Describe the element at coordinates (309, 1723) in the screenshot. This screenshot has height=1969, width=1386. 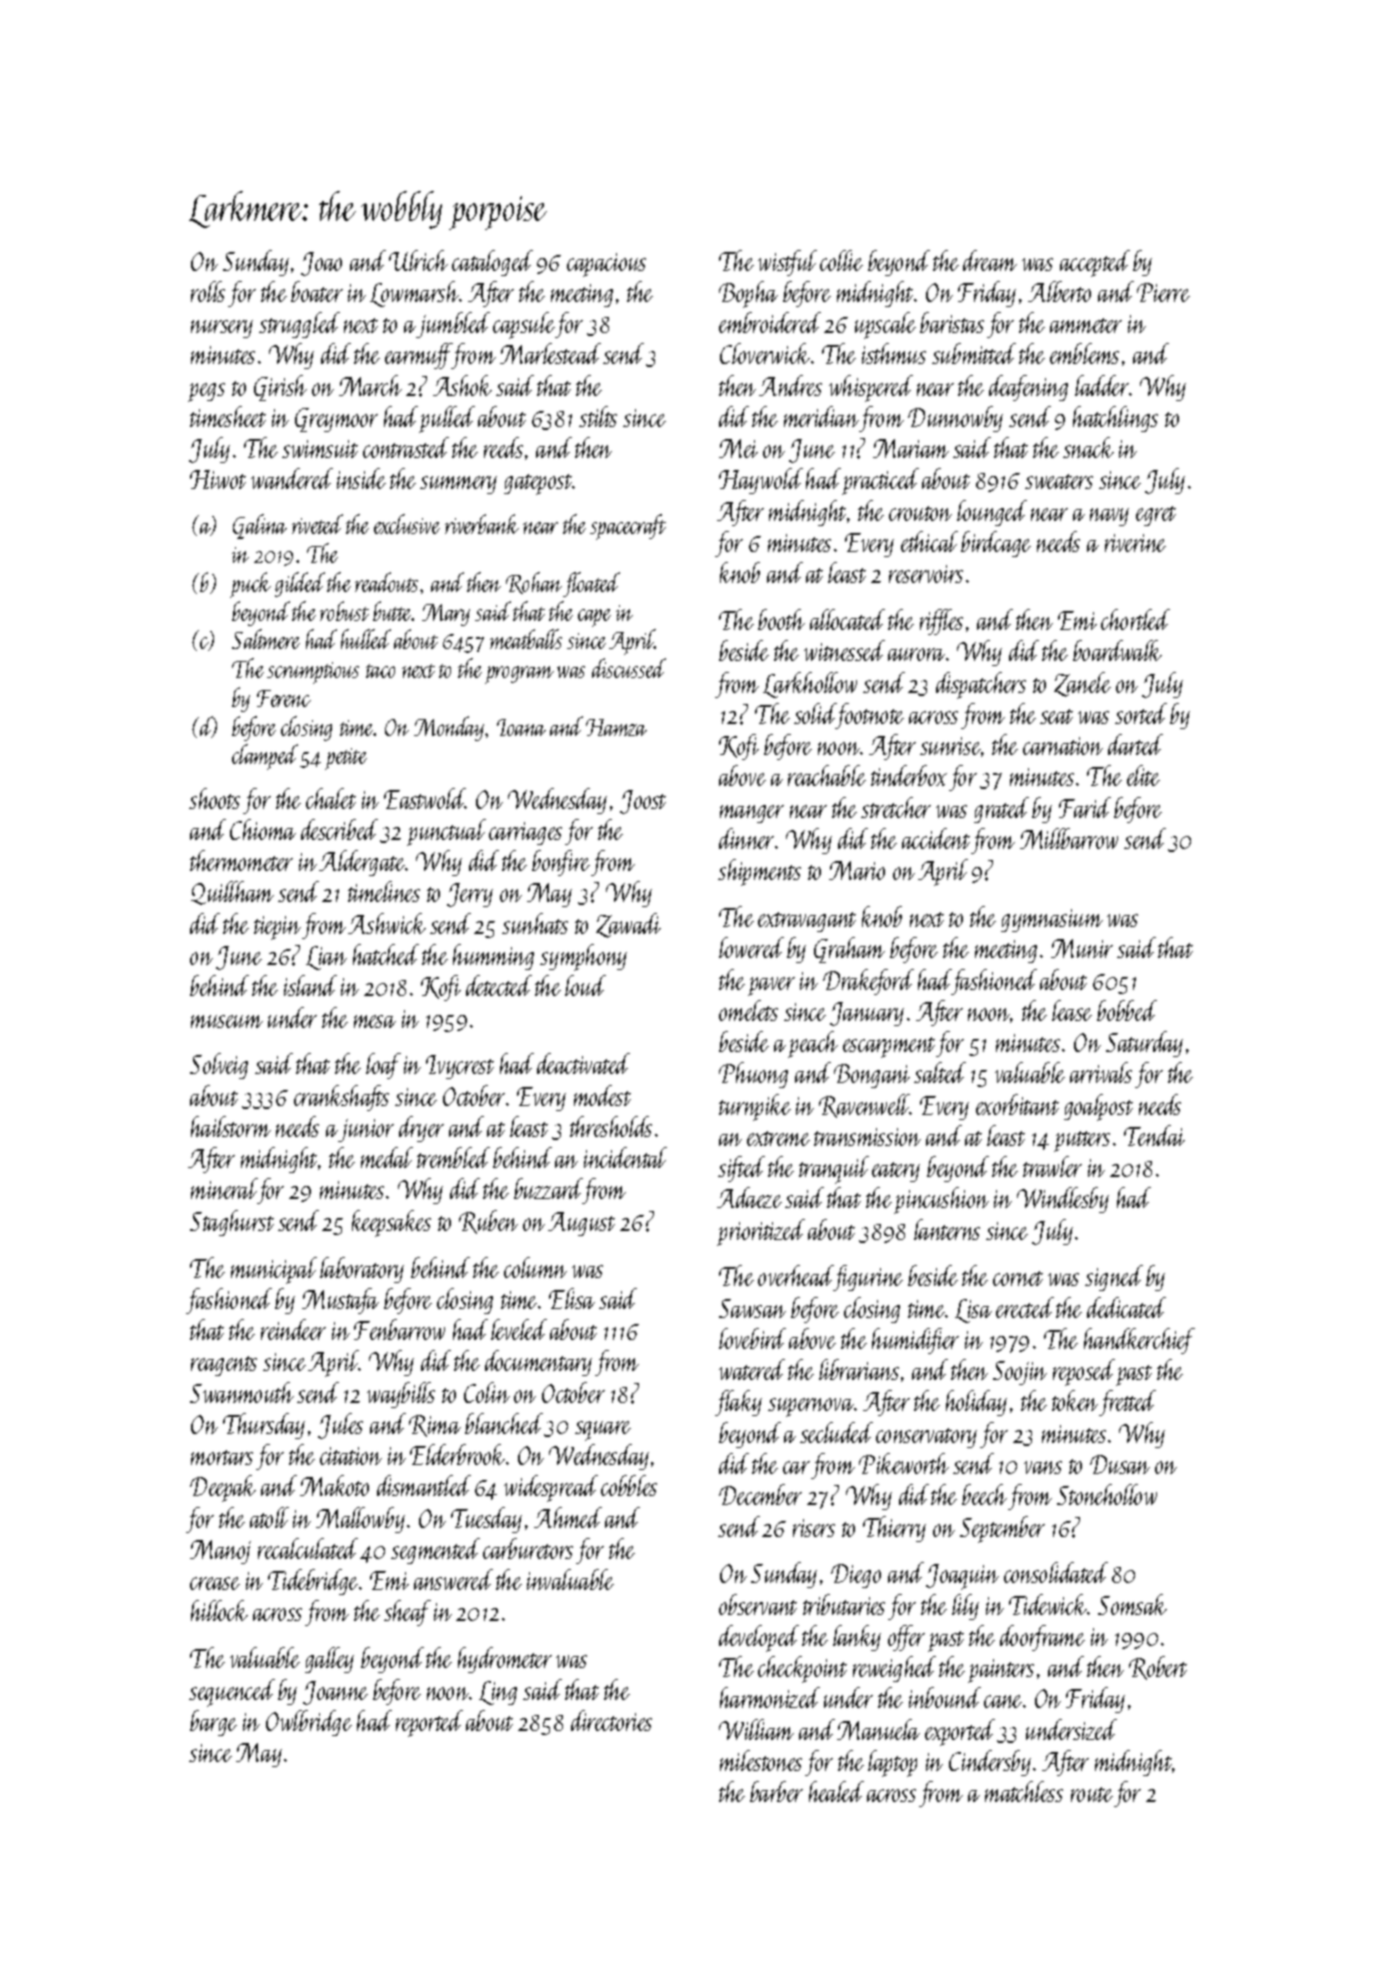
I see `Owlbridge` at that location.
